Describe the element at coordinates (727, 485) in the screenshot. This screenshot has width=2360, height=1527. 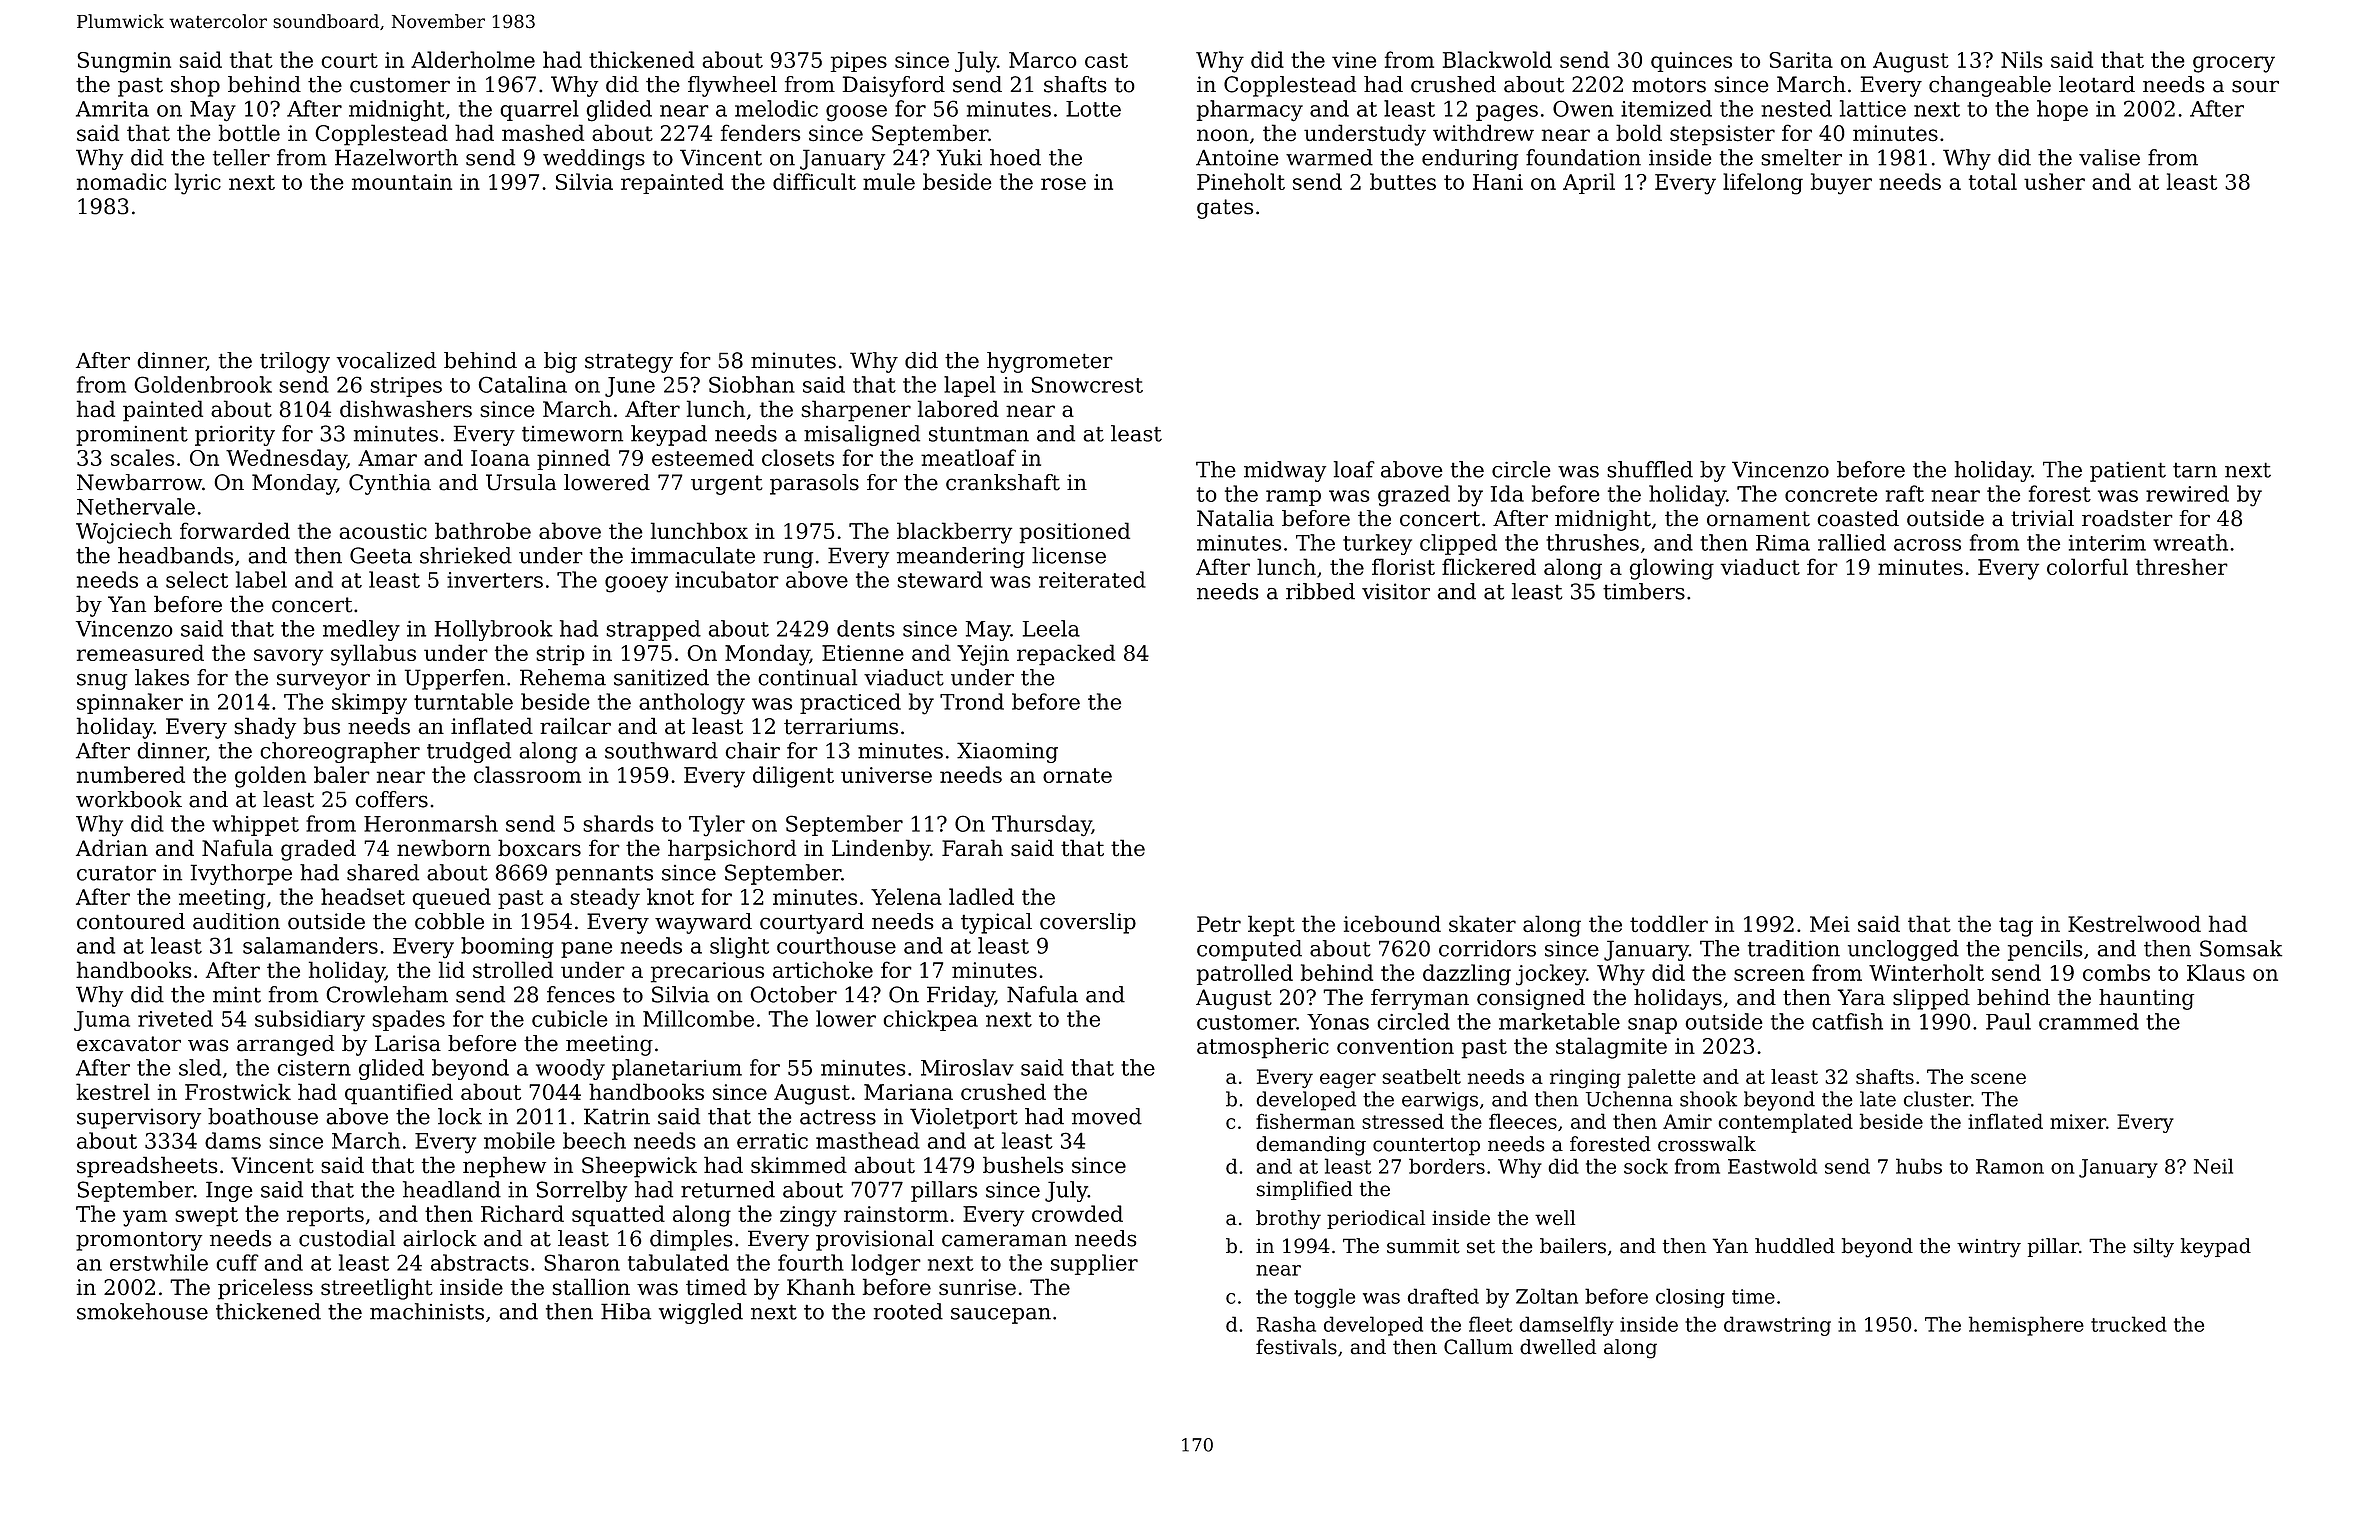
I see `urgent` at that location.
